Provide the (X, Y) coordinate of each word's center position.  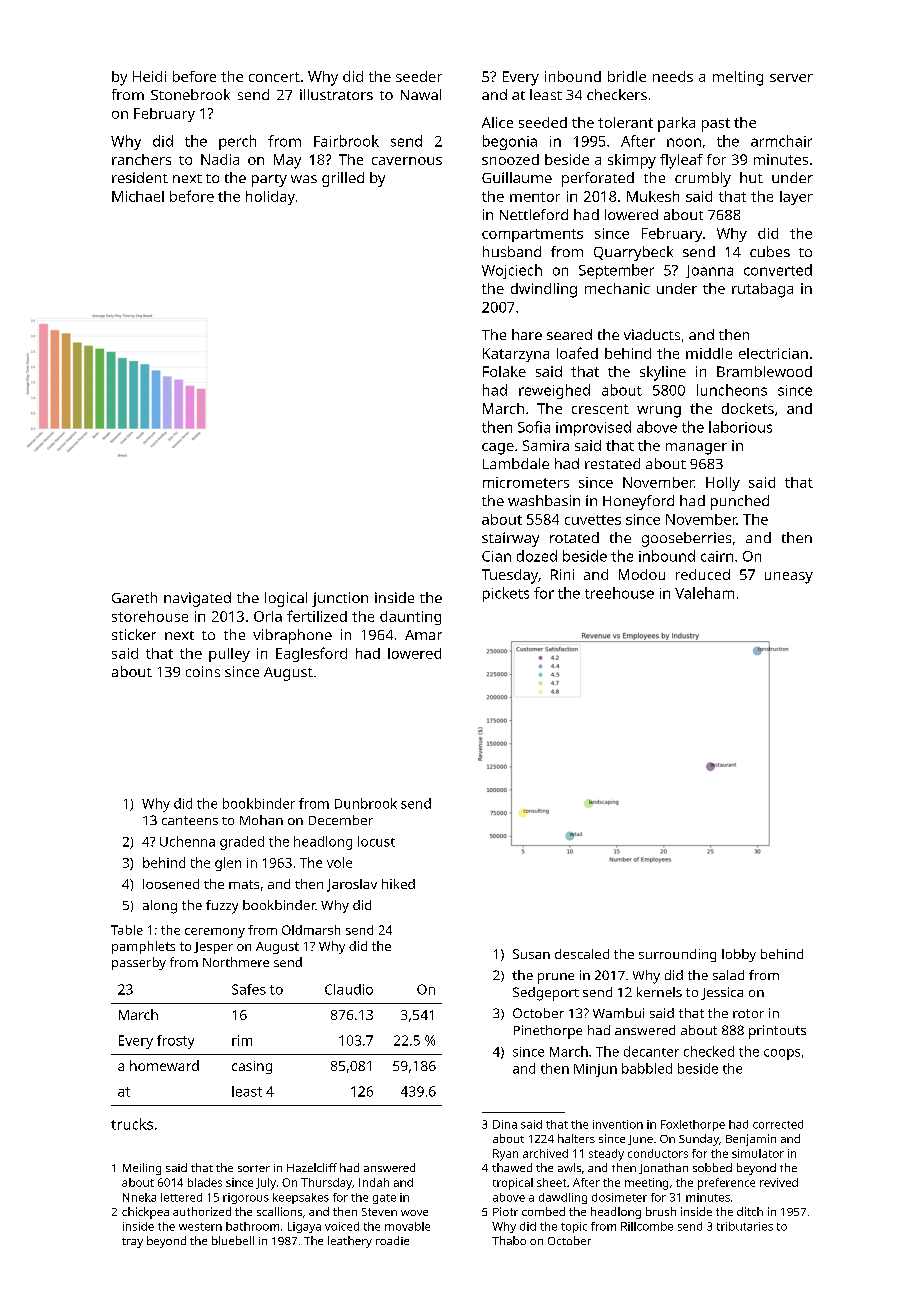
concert (274, 77)
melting (738, 78)
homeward (164, 1065)
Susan (531, 954)
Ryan (505, 1155)
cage (498, 449)
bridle (627, 76)
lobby (739, 955)
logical (286, 599)
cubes (770, 251)
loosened (171, 884)
